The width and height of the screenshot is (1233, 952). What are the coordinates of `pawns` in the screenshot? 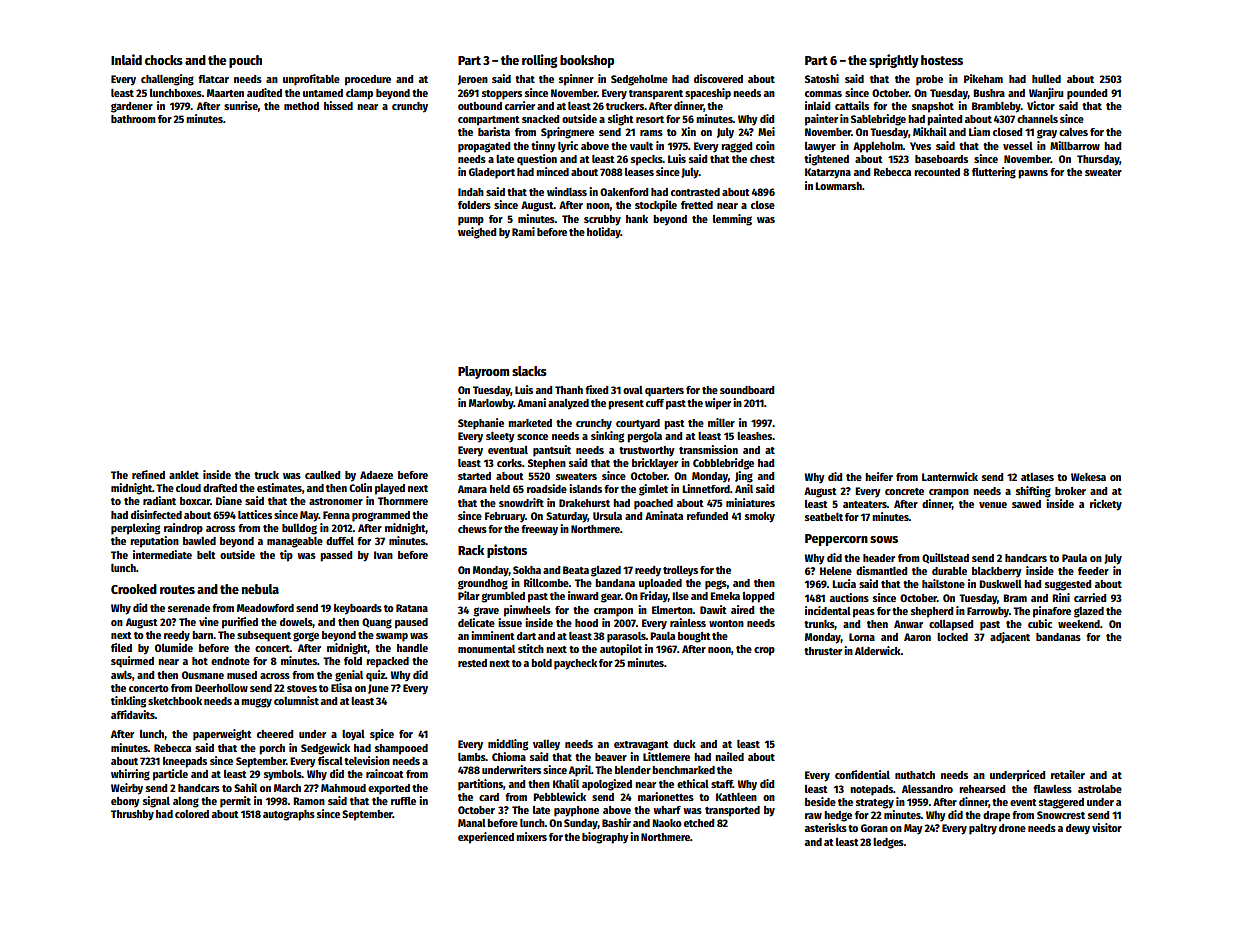 It's located at (1033, 174).
